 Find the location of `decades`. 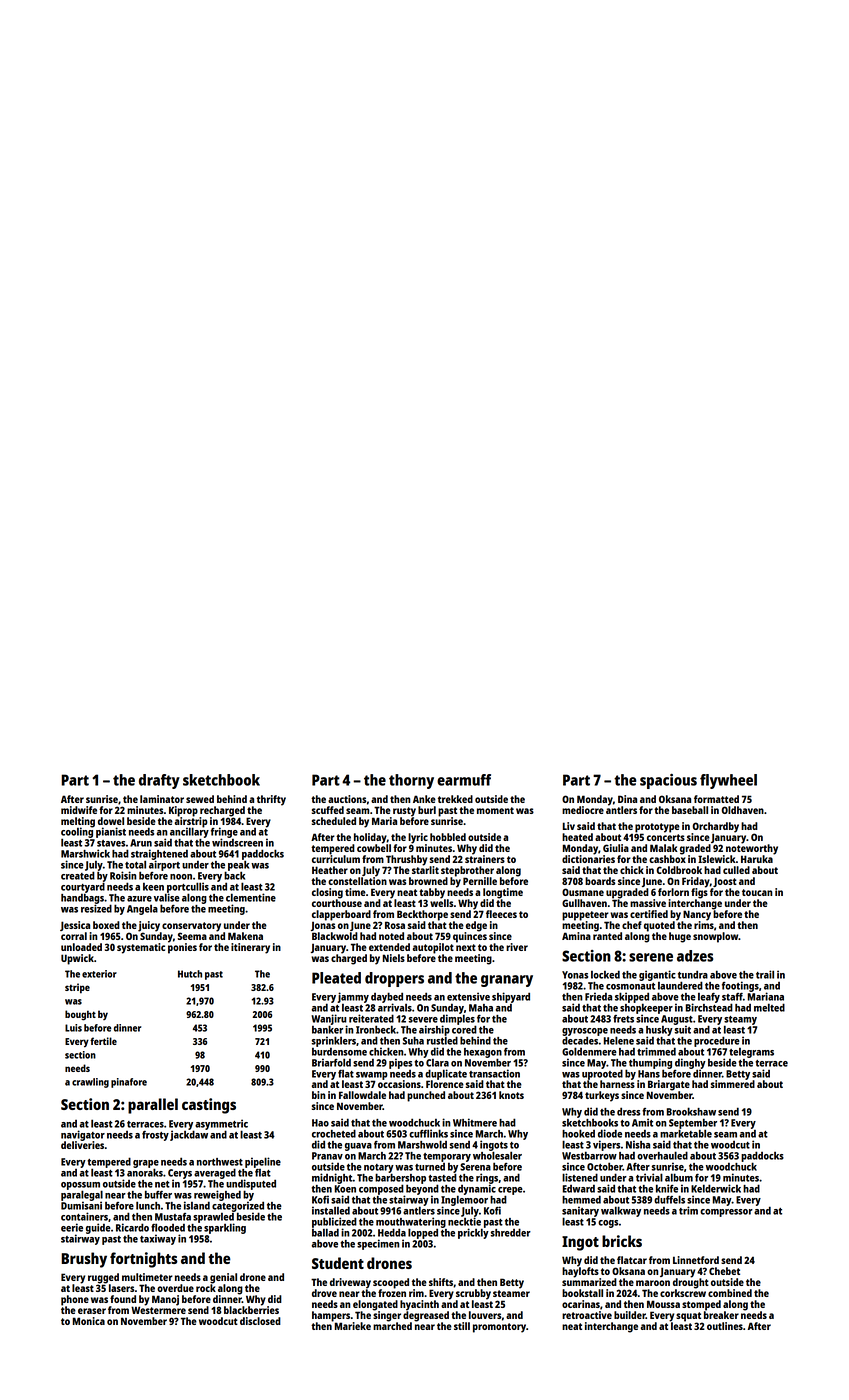

decades is located at coordinates (580, 1040).
